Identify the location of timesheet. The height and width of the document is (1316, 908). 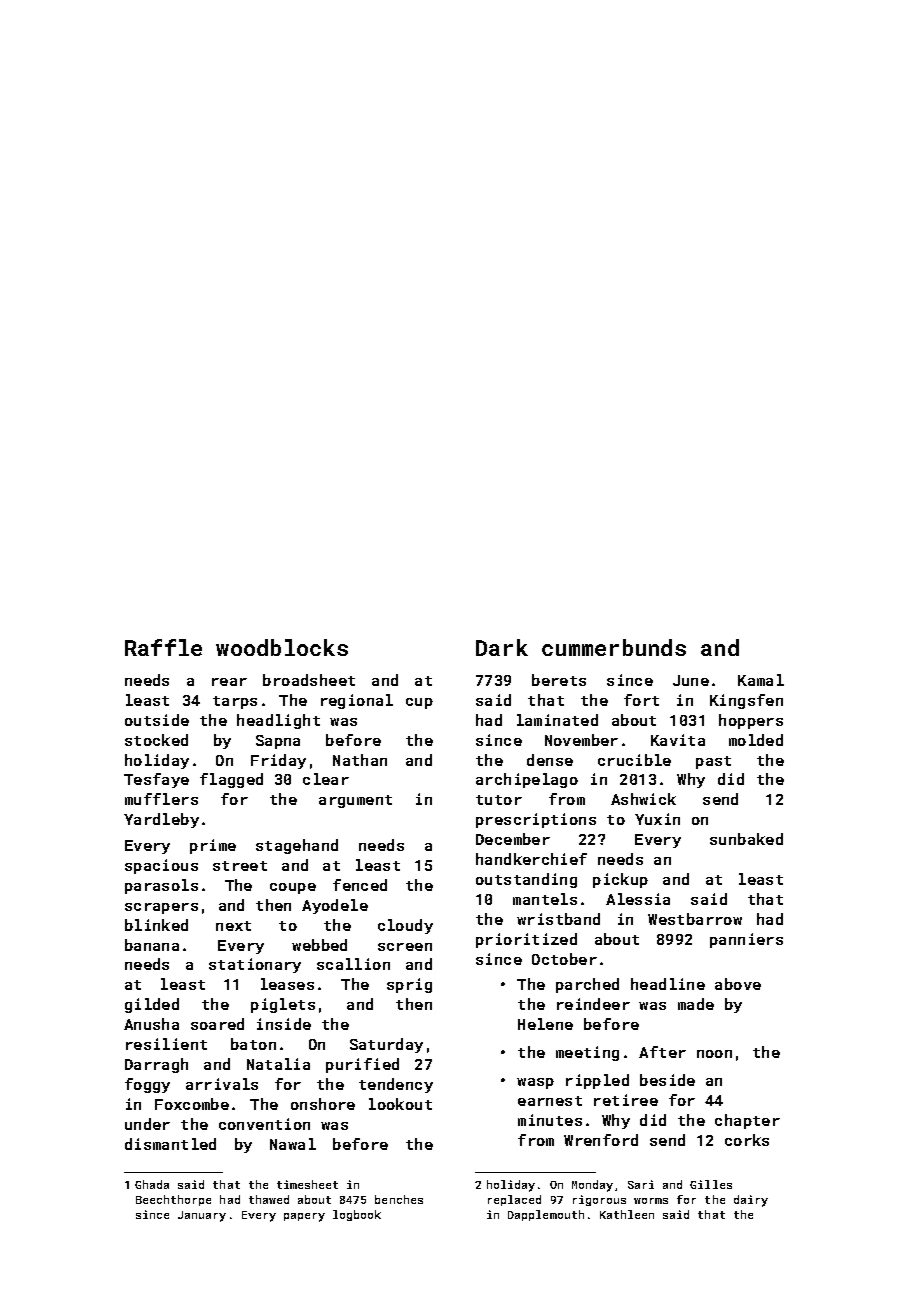
(307, 1184).
